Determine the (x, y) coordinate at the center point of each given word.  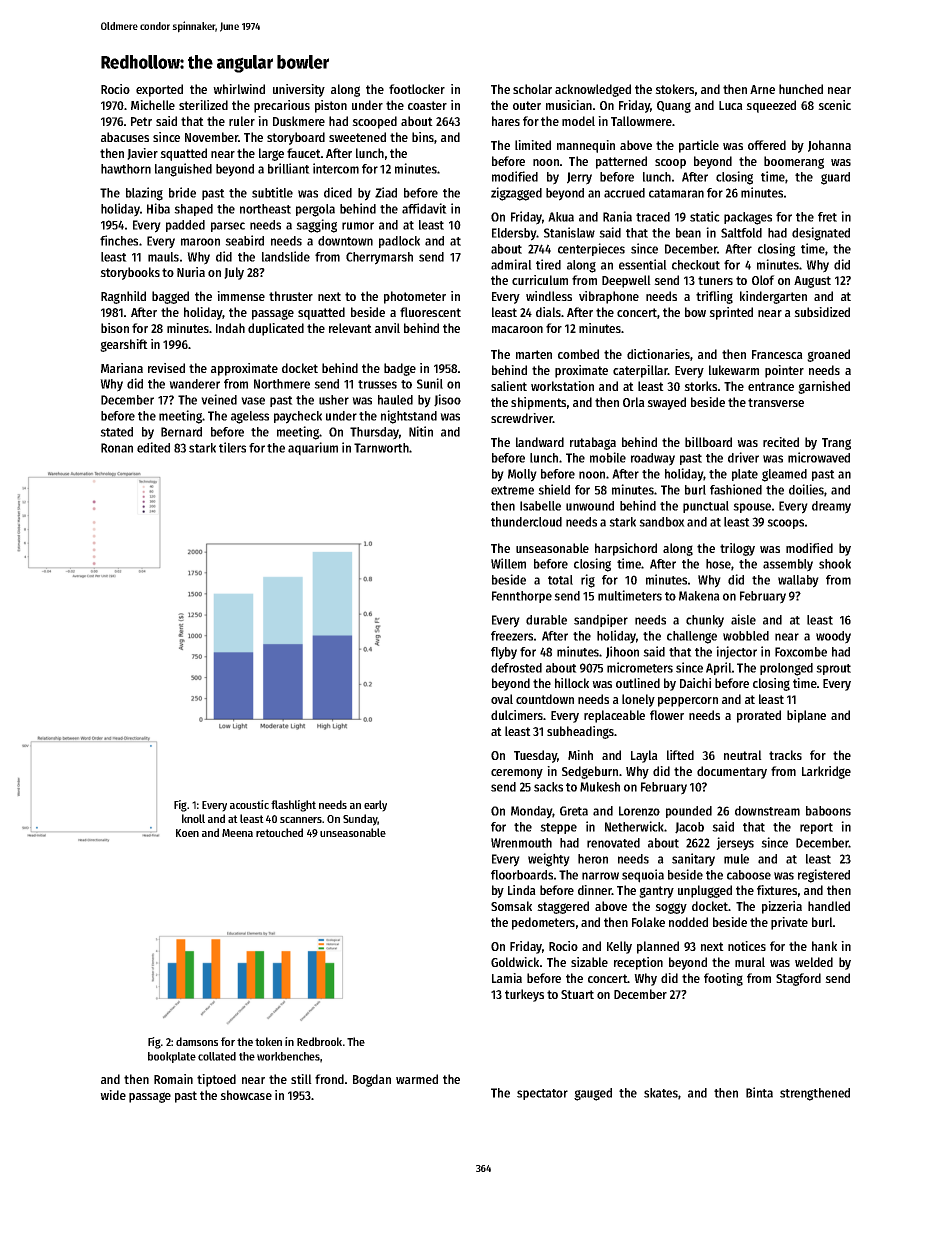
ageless (250, 417)
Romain (173, 1079)
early (375, 806)
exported (159, 90)
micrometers (640, 667)
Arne (762, 89)
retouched (279, 832)
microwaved (819, 457)
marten (534, 354)
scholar (532, 89)
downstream (767, 811)
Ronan (117, 448)
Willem (508, 563)
